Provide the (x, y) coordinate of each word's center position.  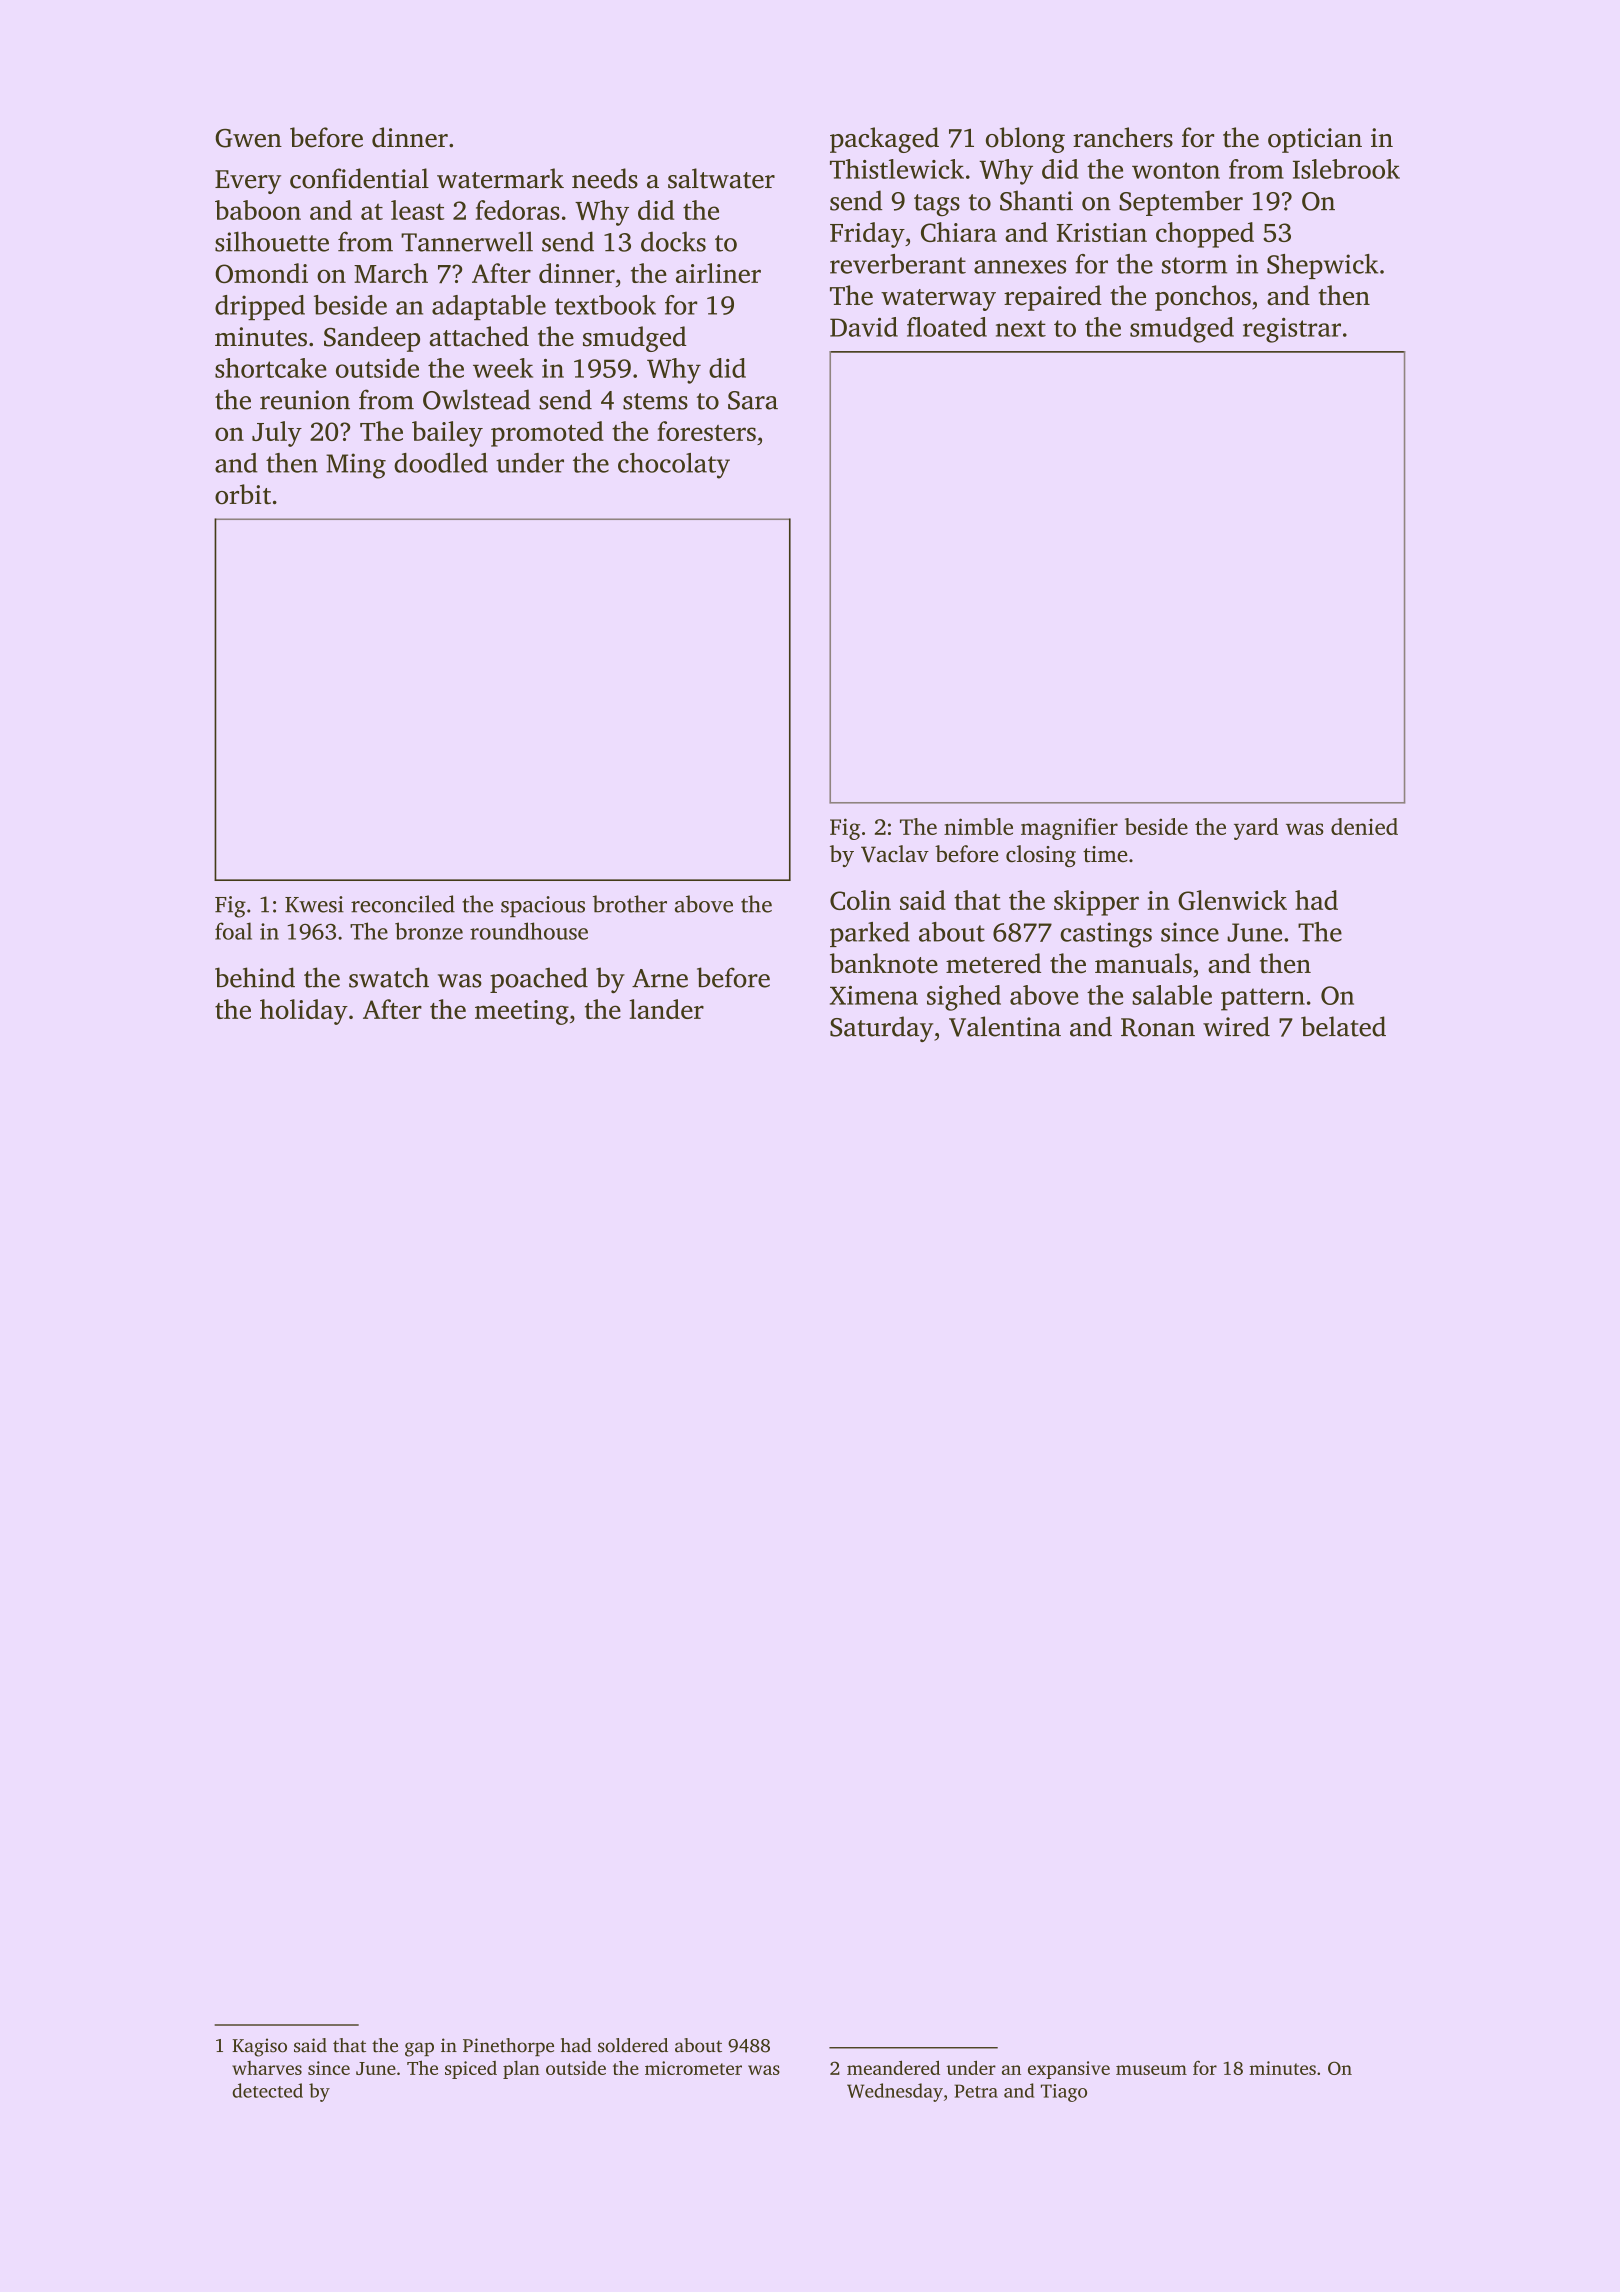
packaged (884, 140)
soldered (633, 2045)
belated (1343, 1026)
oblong (1025, 140)
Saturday (881, 1029)
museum (1151, 2070)
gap (419, 2049)
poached (539, 980)
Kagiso (260, 2047)
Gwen (248, 138)
